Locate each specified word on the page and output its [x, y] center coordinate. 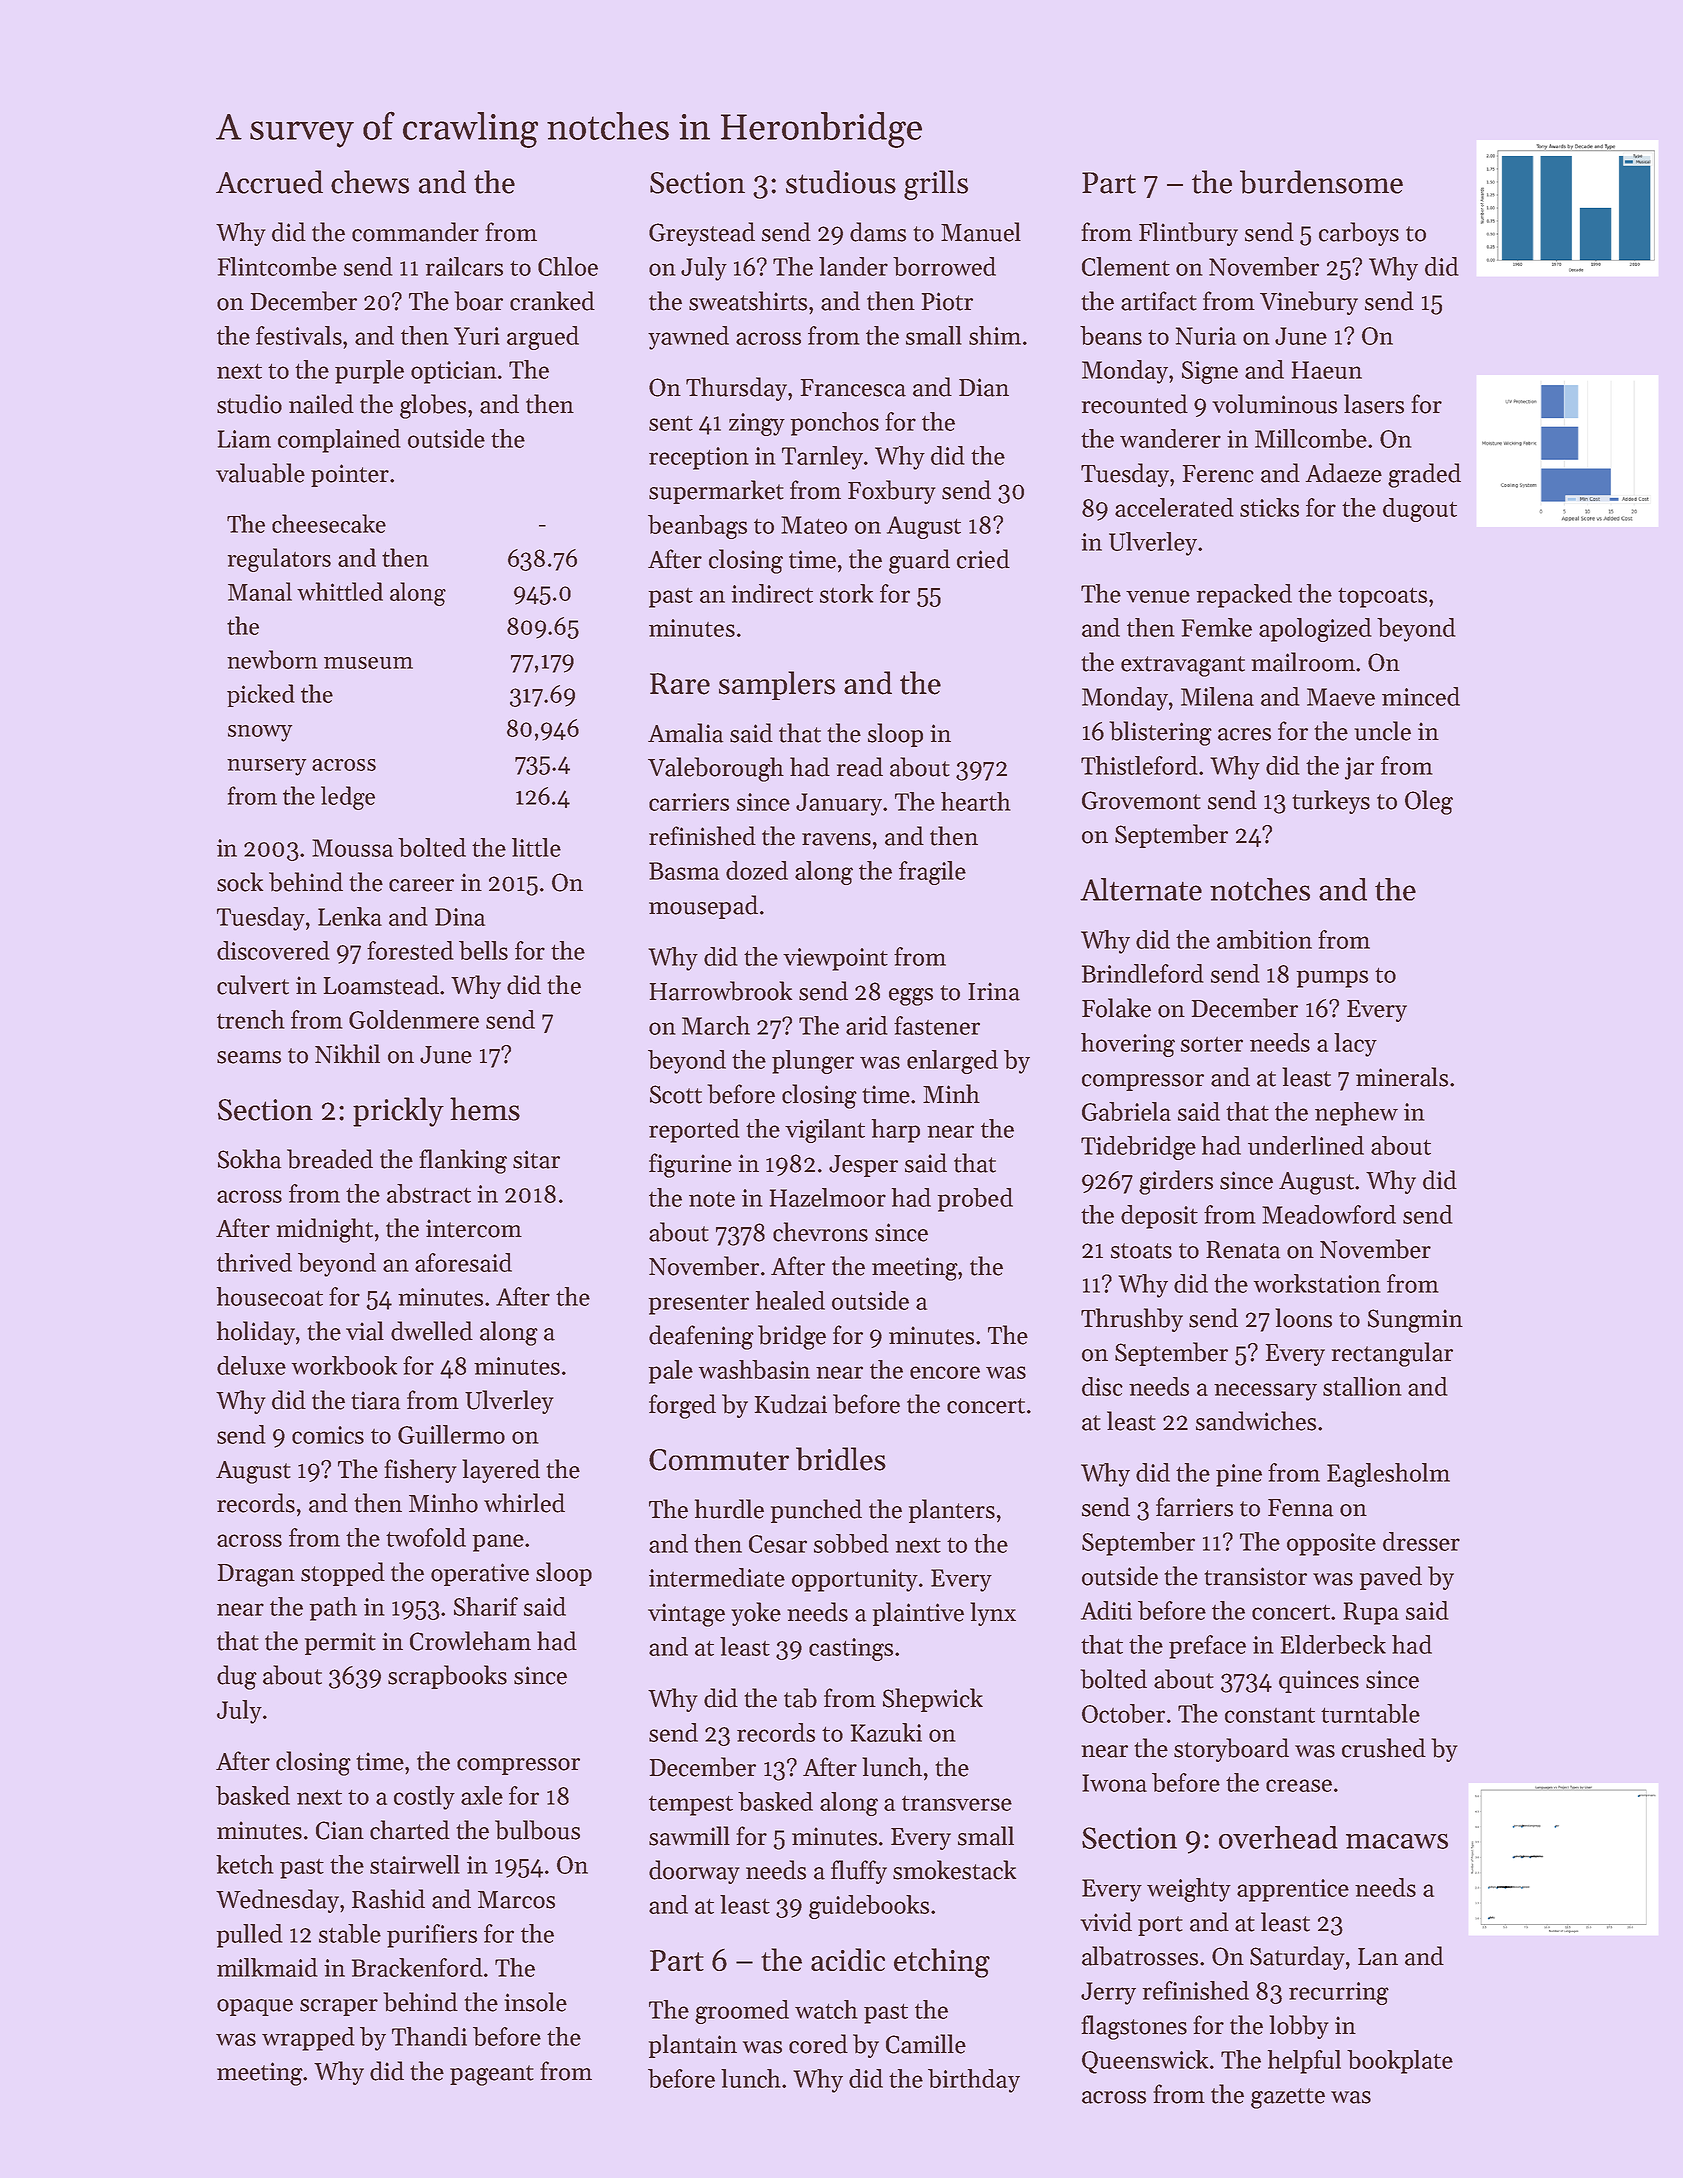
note [712, 1199]
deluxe [251, 1365]
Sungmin [1415, 1321]
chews [370, 182]
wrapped [308, 2039]
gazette [1288, 2098]
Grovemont [1141, 800]
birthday [974, 2081]
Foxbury [892, 492]
